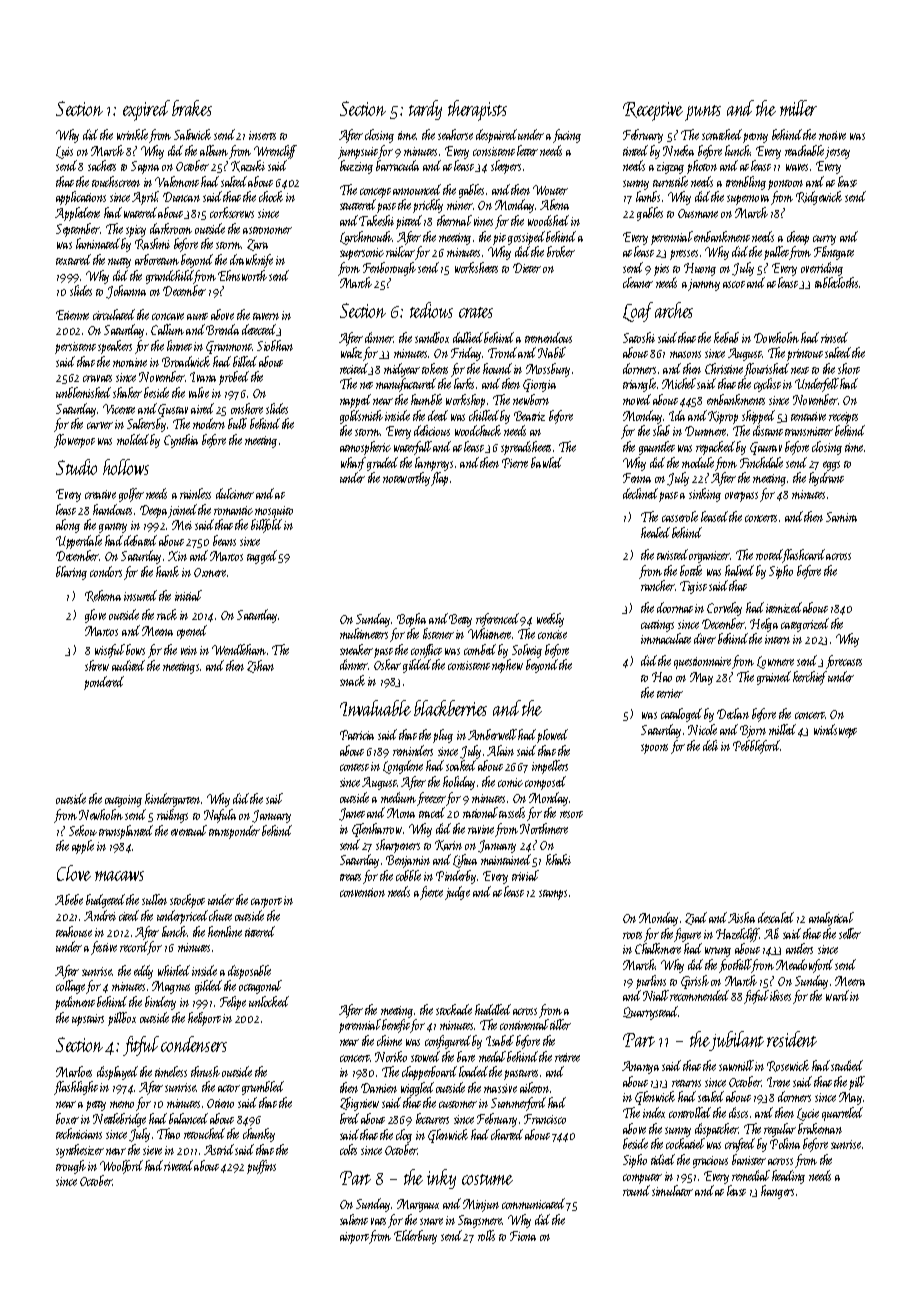  Describe the element at coordinates (146, 110) in the screenshot. I see `expired` at that location.
